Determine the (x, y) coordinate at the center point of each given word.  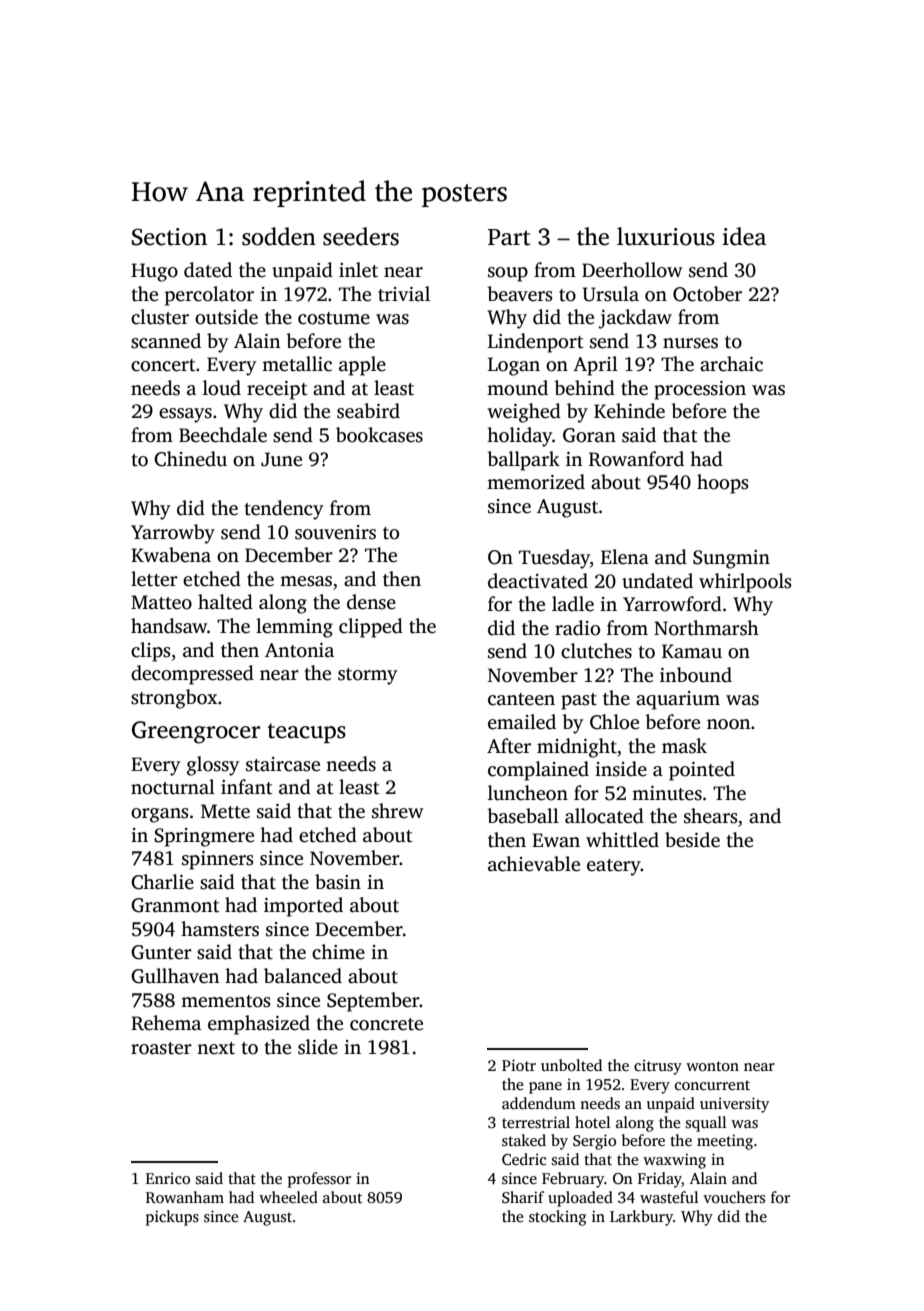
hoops (723, 484)
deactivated (538, 581)
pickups (172, 1218)
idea (744, 236)
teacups (307, 733)
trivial (404, 294)
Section (169, 237)
